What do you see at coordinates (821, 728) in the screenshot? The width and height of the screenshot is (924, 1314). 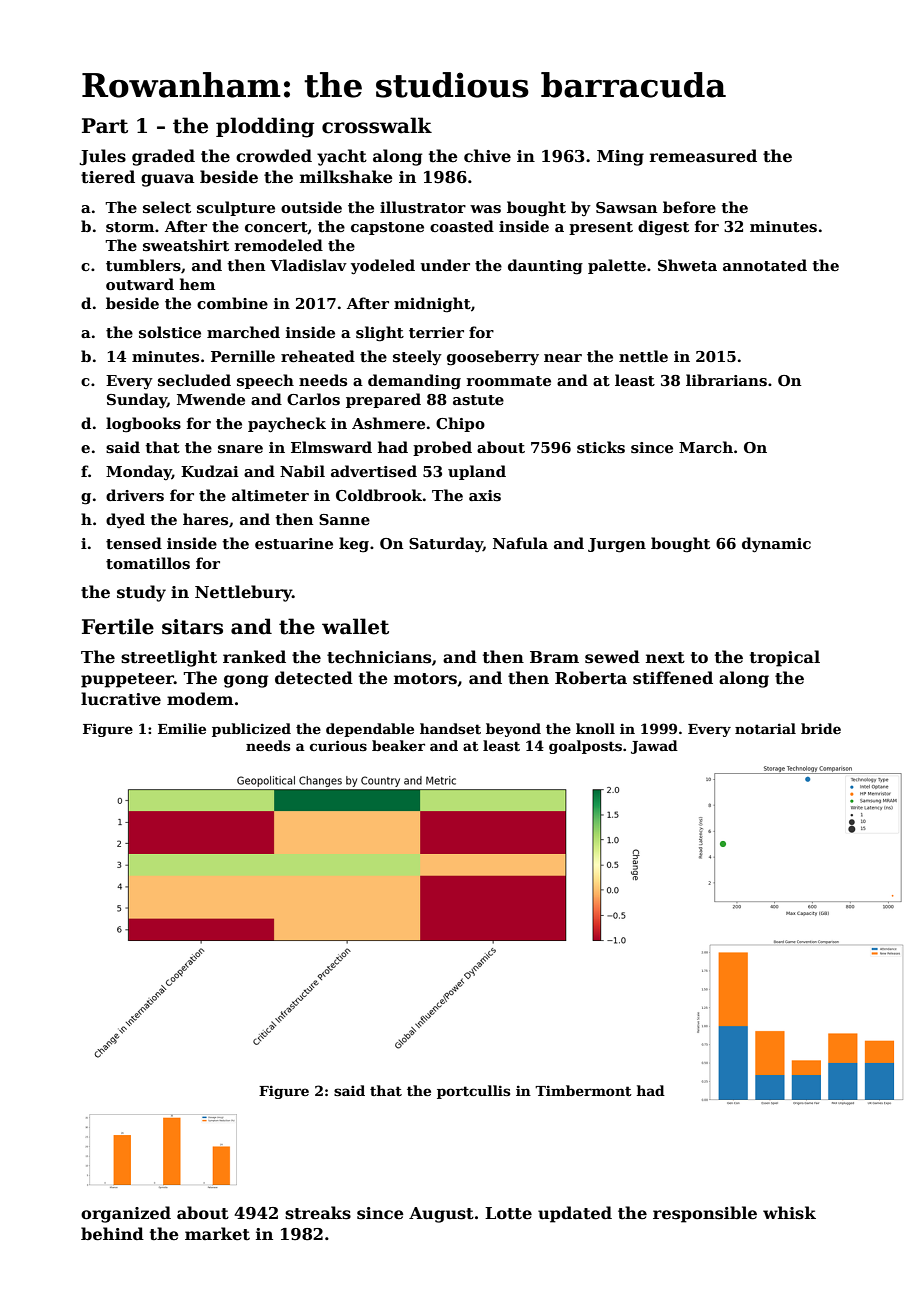 I see `bride` at bounding box center [821, 728].
